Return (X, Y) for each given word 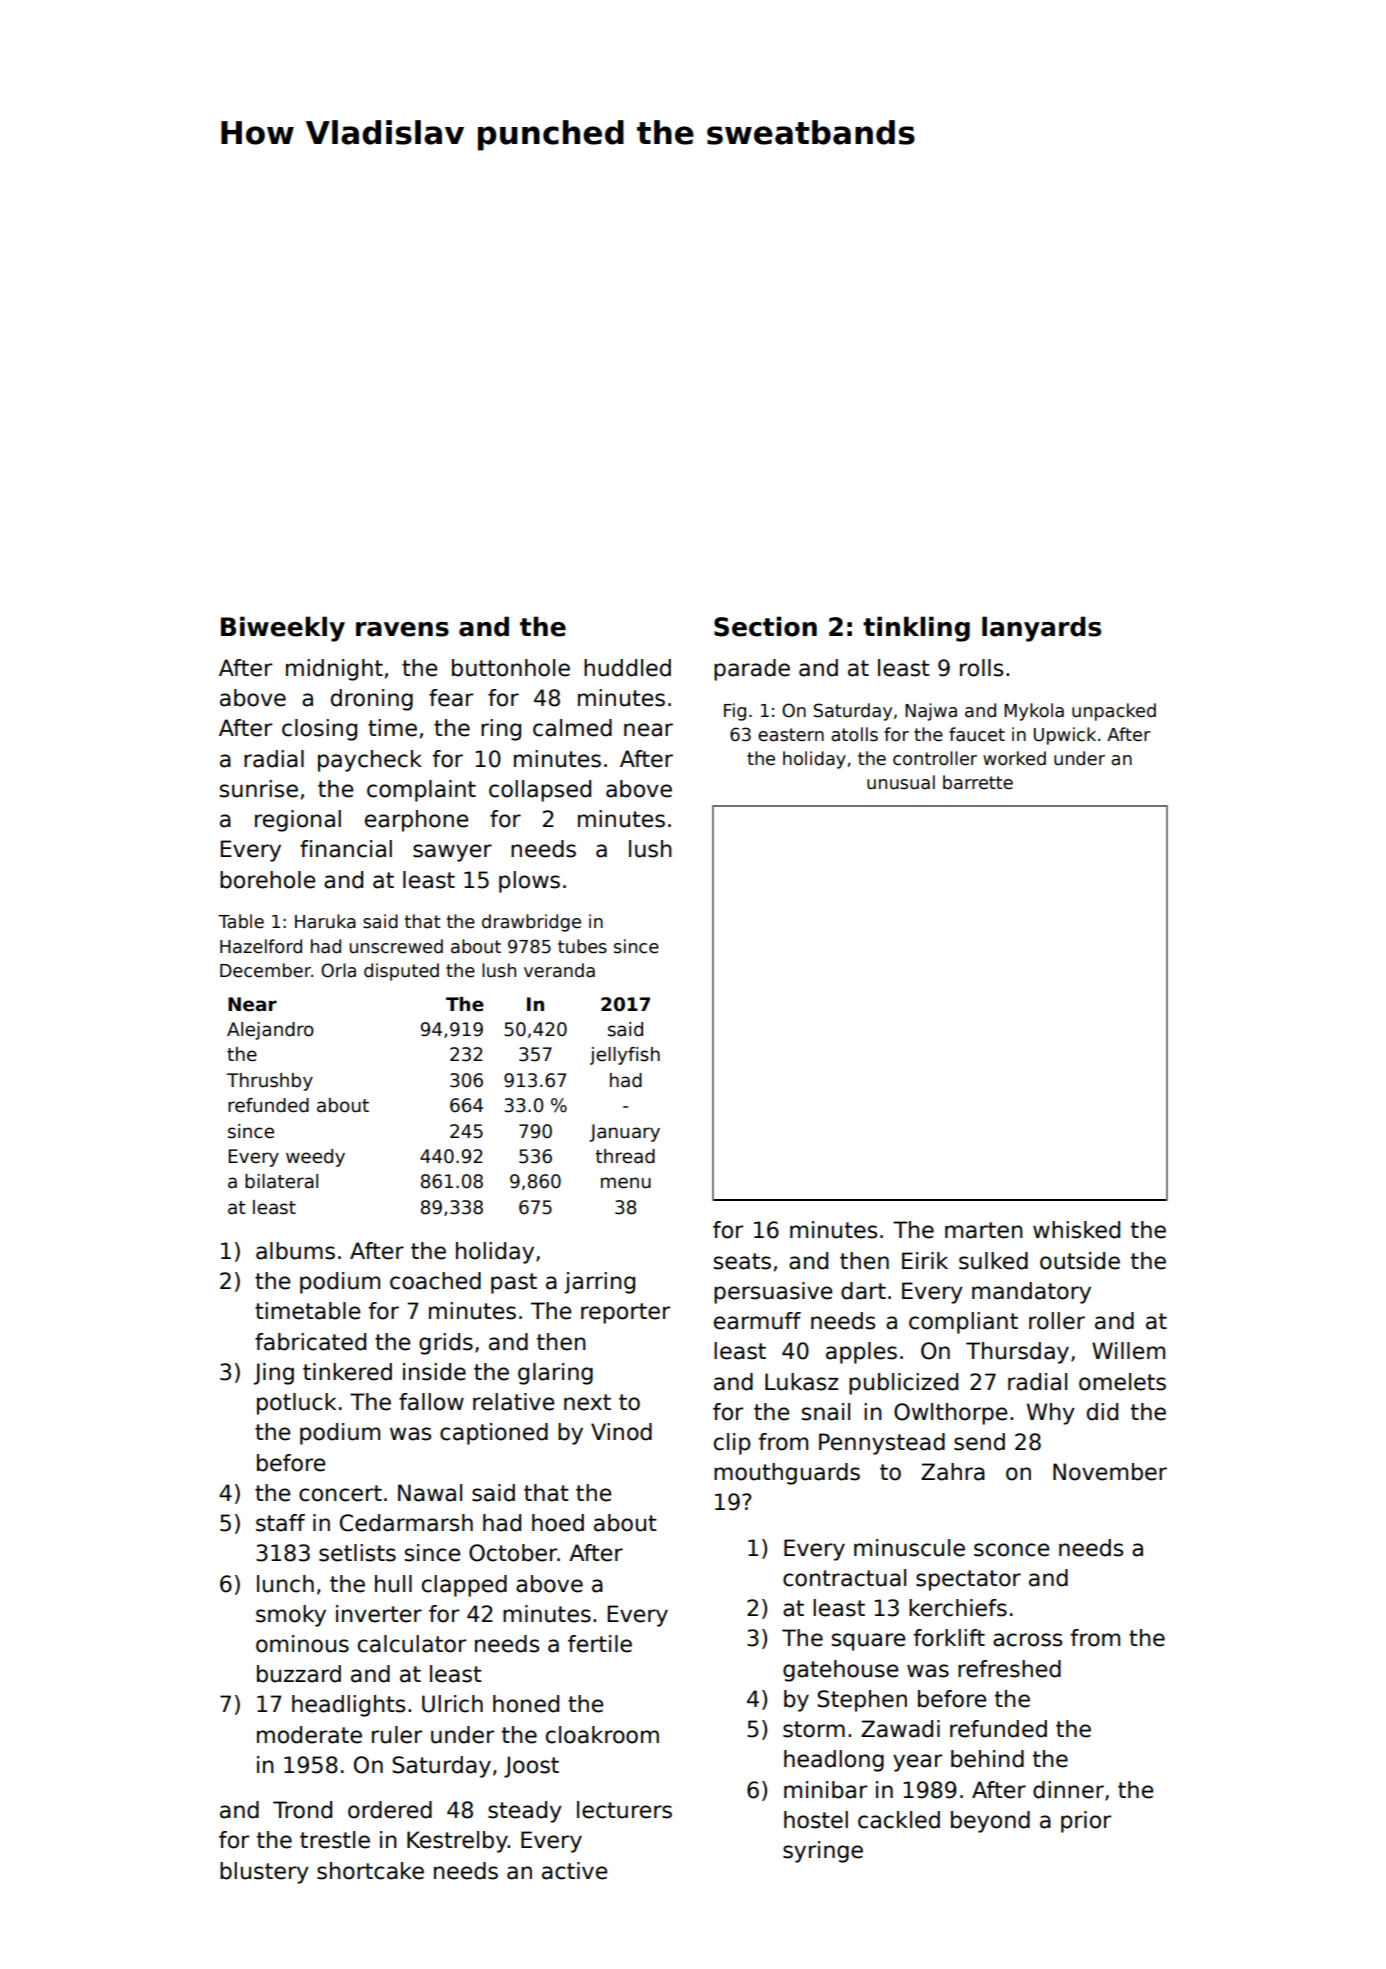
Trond (302, 1810)
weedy (315, 1158)
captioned (494, 1434)
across (1027, 1640)
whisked (1076, 1230)
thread (625, 1156)
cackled (899, 1820)
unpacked (1114, 712)
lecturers (624, 1810)
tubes (582, 946)
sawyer (452, 853)
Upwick (1065, 736)
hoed (558, 1523)
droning (372, 700)
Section (765, 626)
